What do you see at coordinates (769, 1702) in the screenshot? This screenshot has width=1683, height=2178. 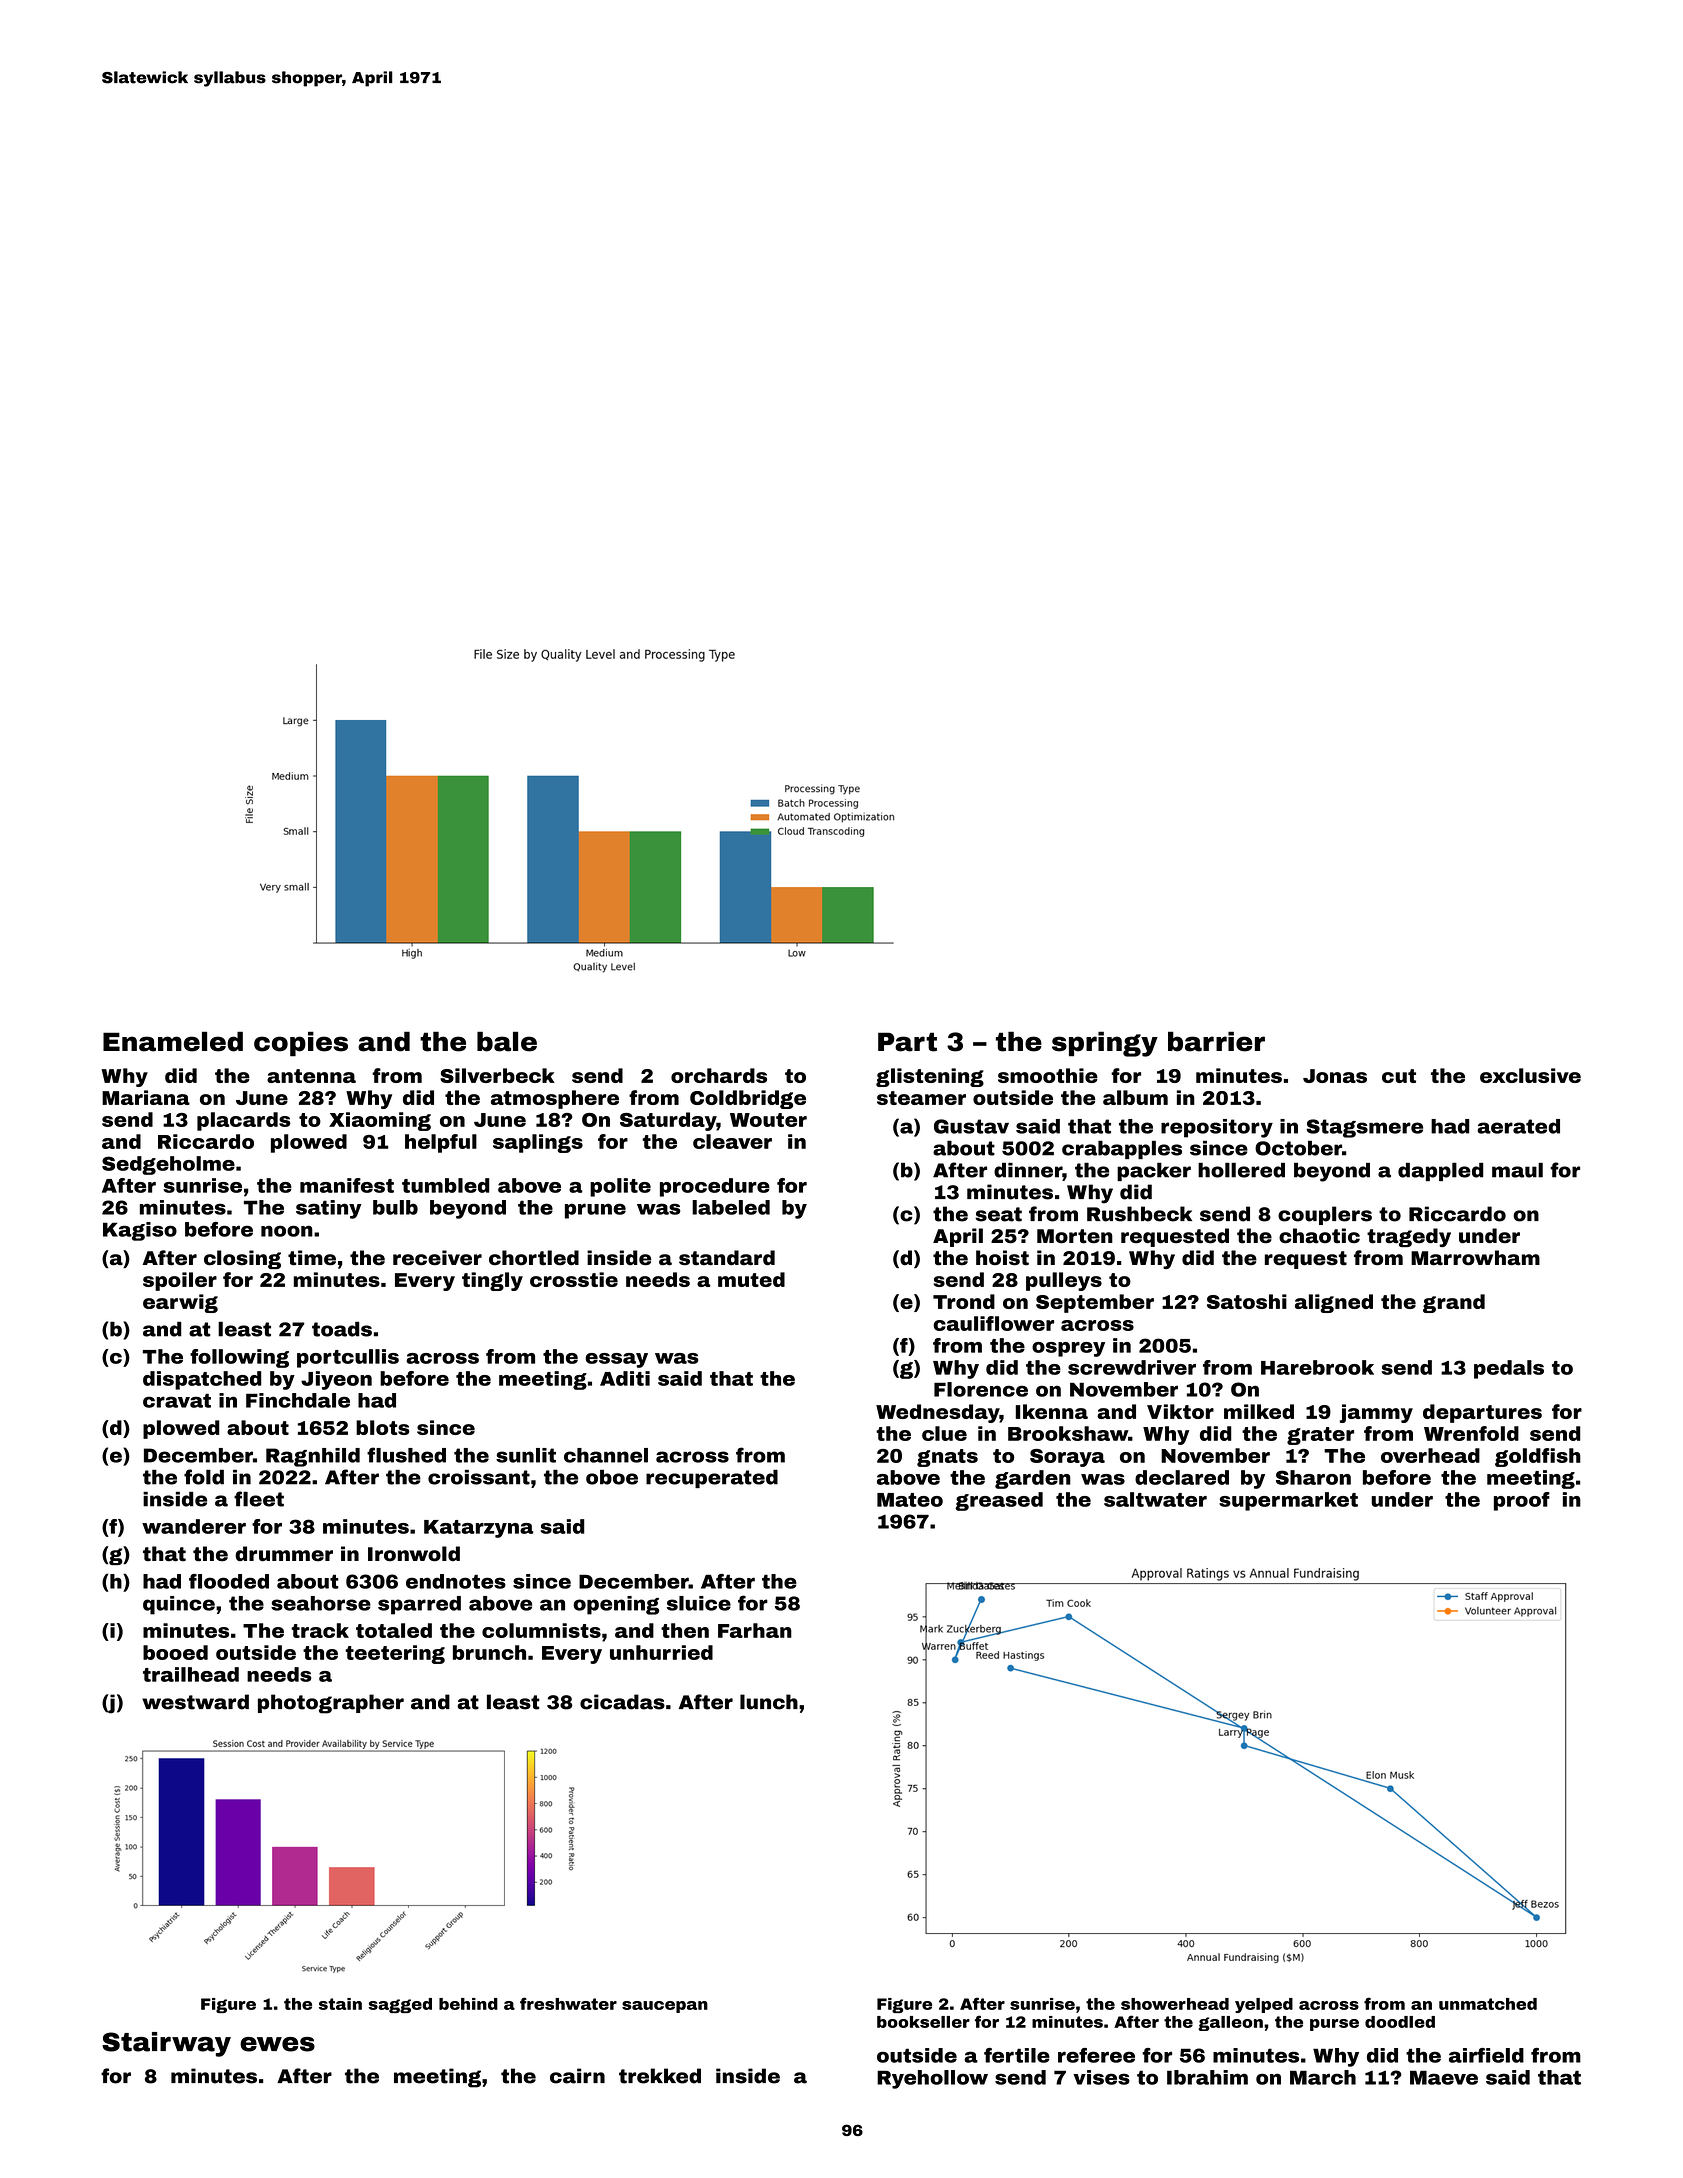 I see `lunch` at bounding box center [769, 1702].
